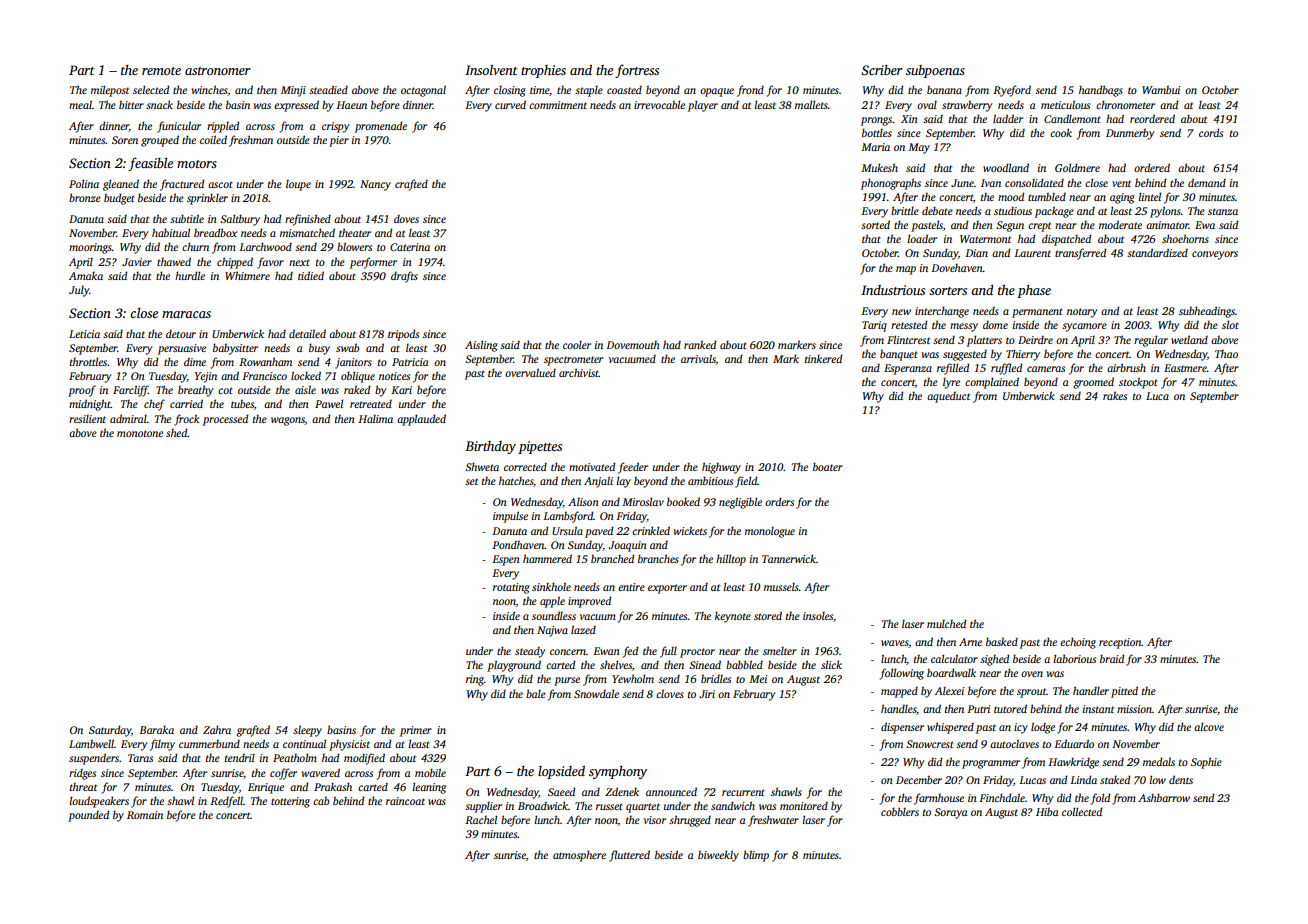  Describe the element at coordinates (875, 224) in the screenshot. I see `sorted` at that location.
